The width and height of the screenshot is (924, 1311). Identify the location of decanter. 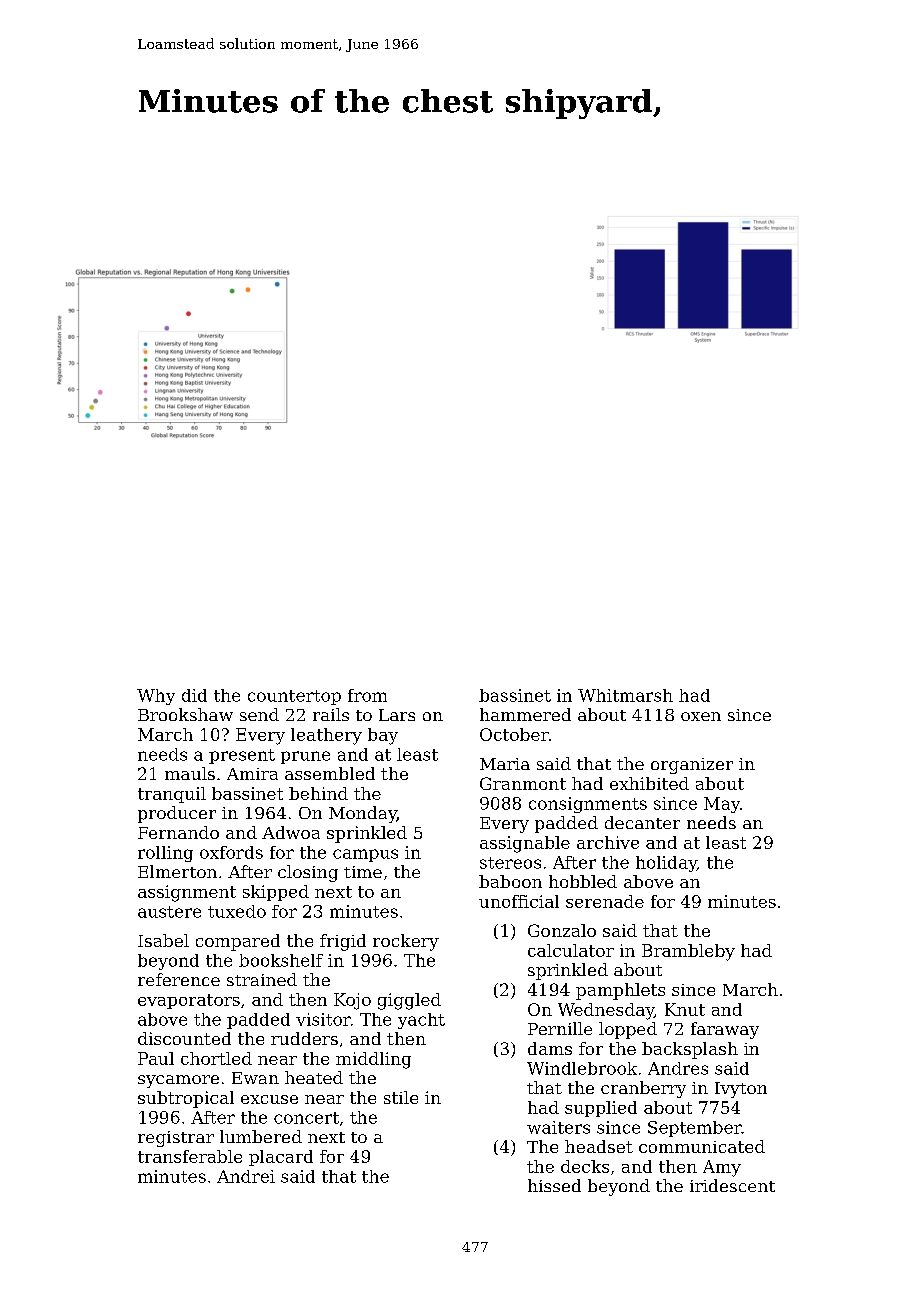
(642, 822).
